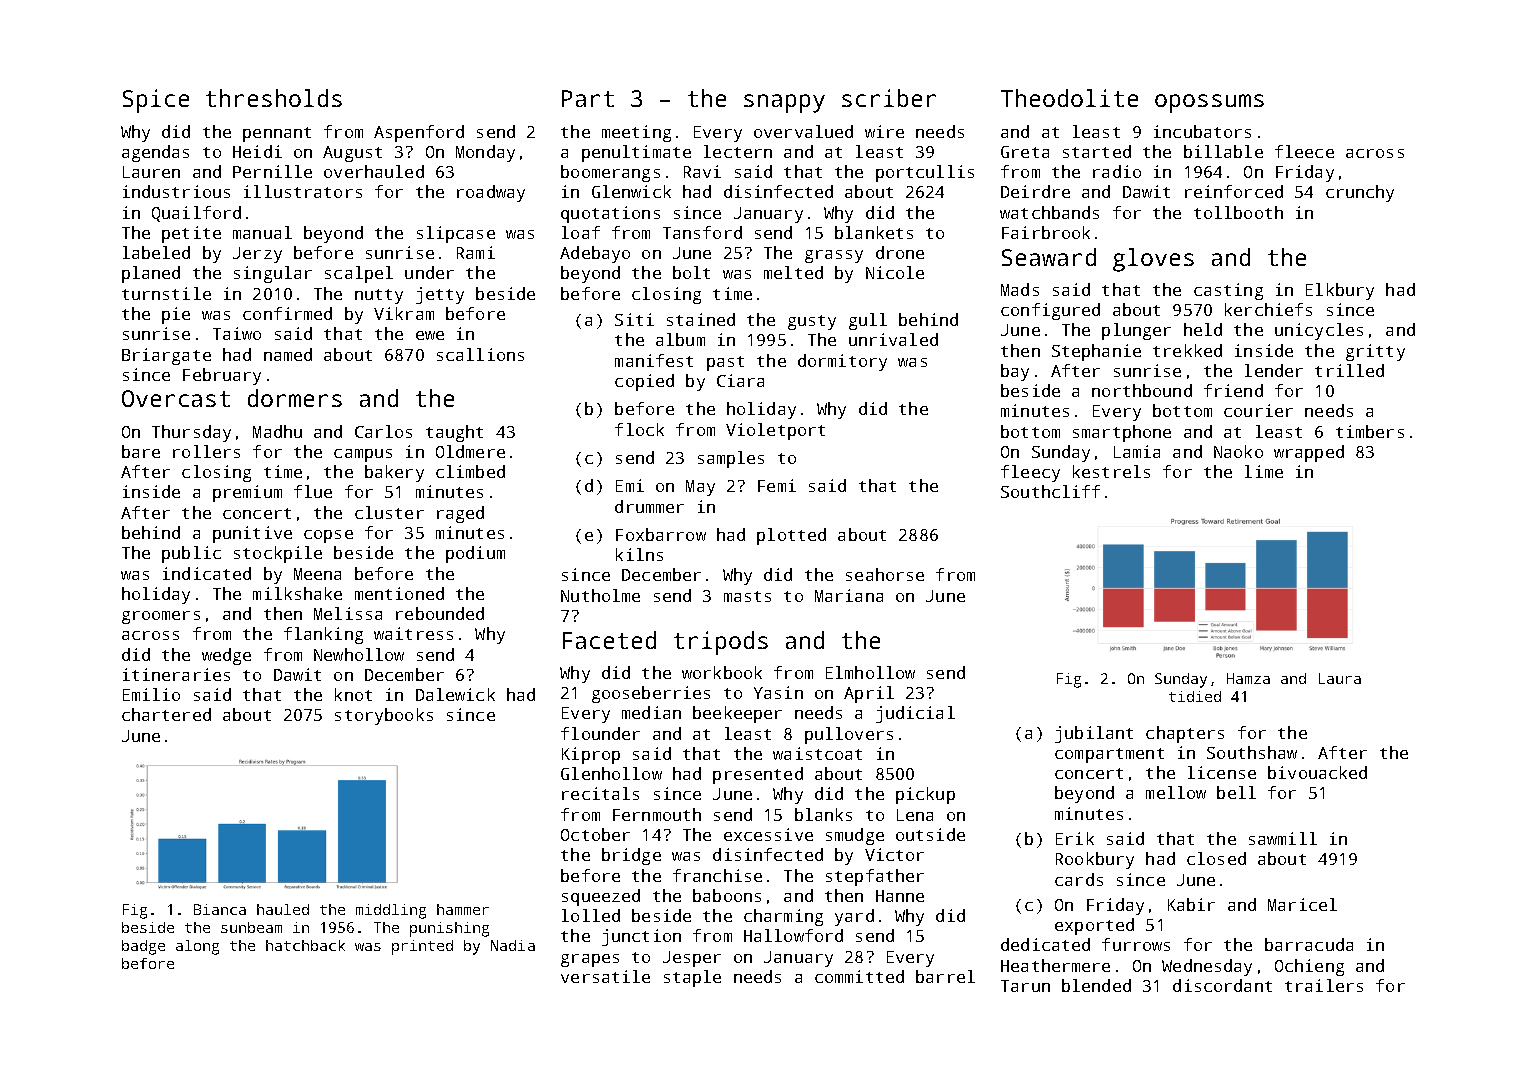 The image size is (1538, 1087). What do you see at coordinates (1191, 904) in the image?
I see `Kabir` at bounding box center [1191, 904].
